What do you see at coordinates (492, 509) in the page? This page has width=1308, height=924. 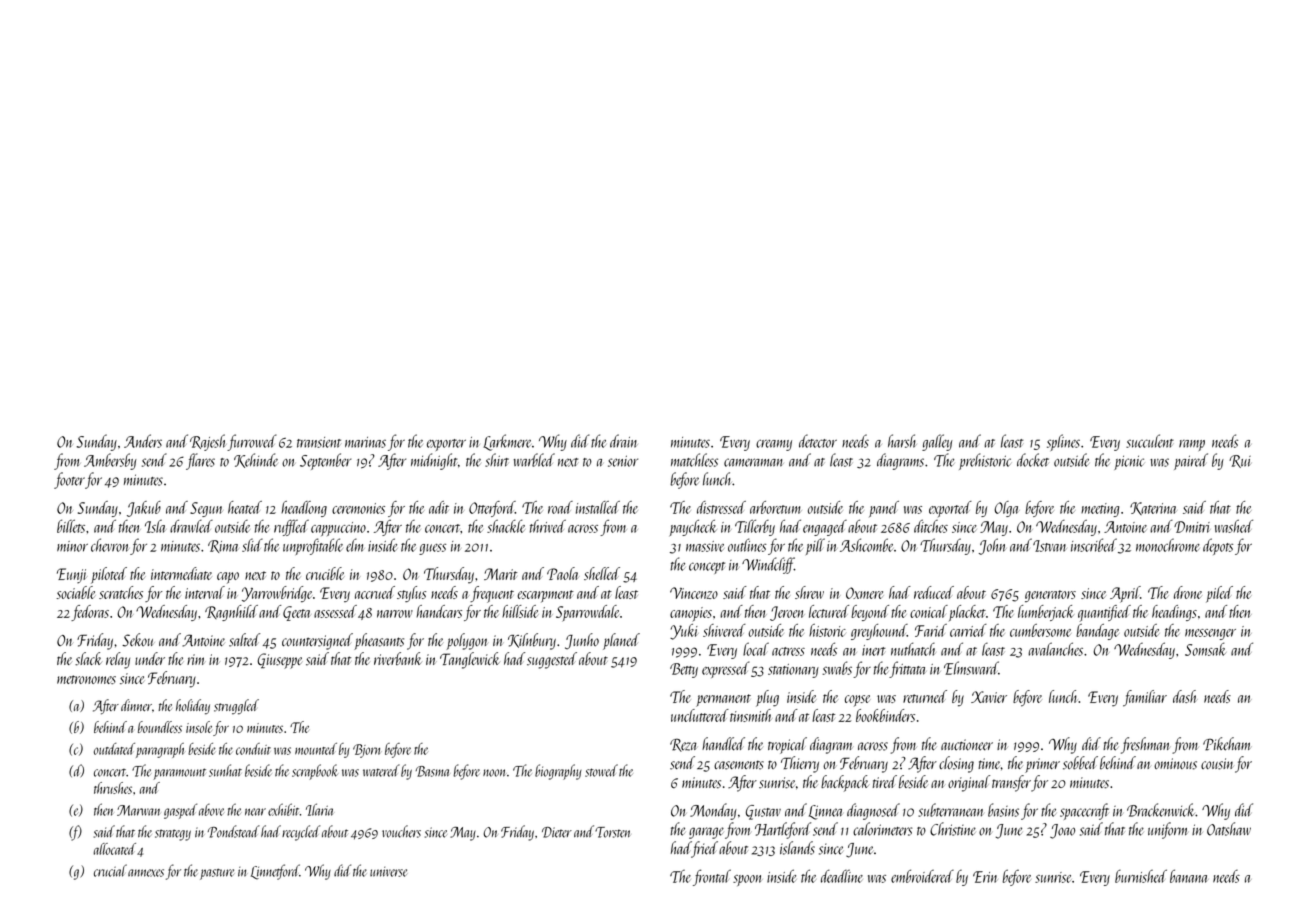 I see `Otterford` at bounding box center [492, 509].
